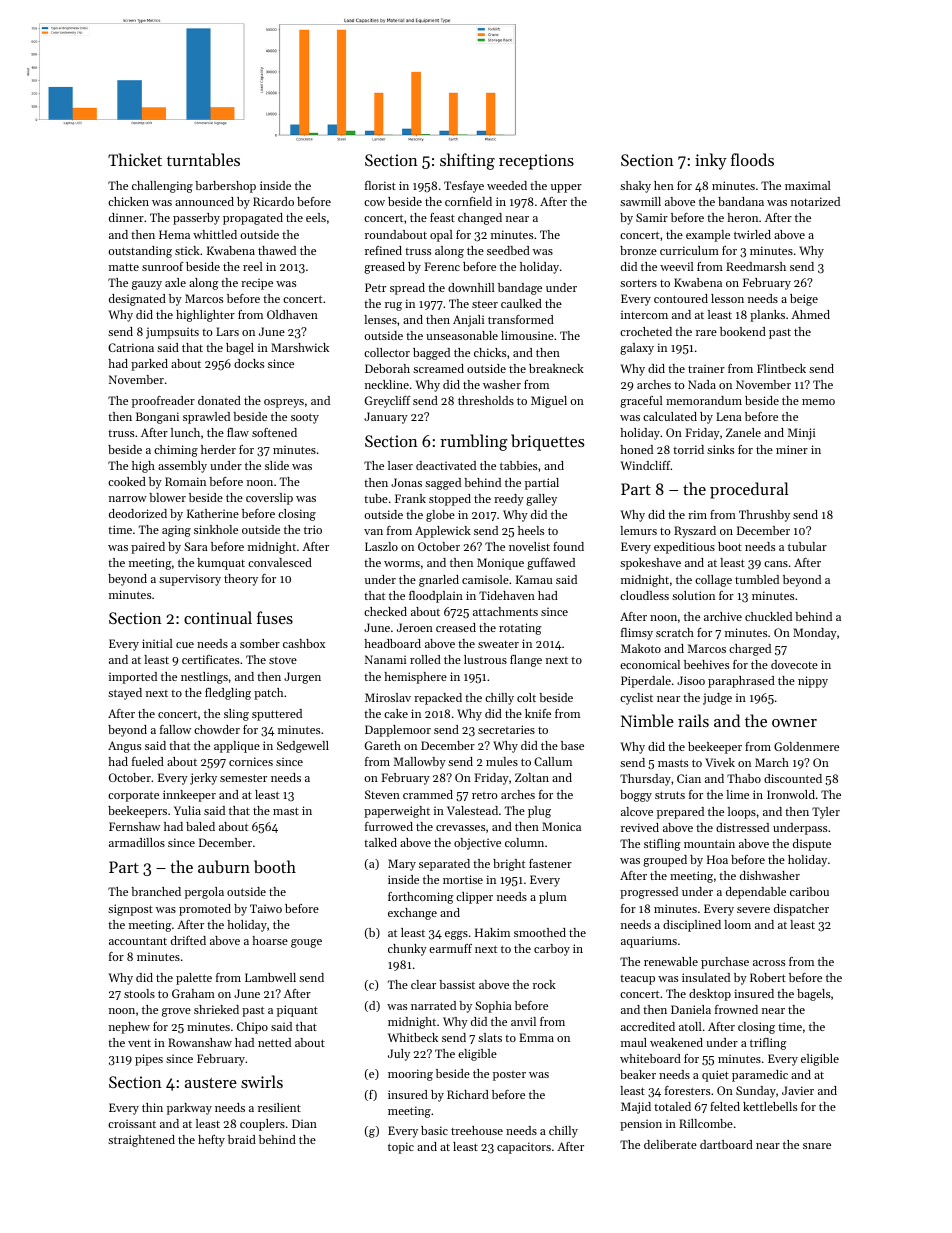 The width and height of the page is (952, 1233). I want to click on torrid, so click(688, 449).
